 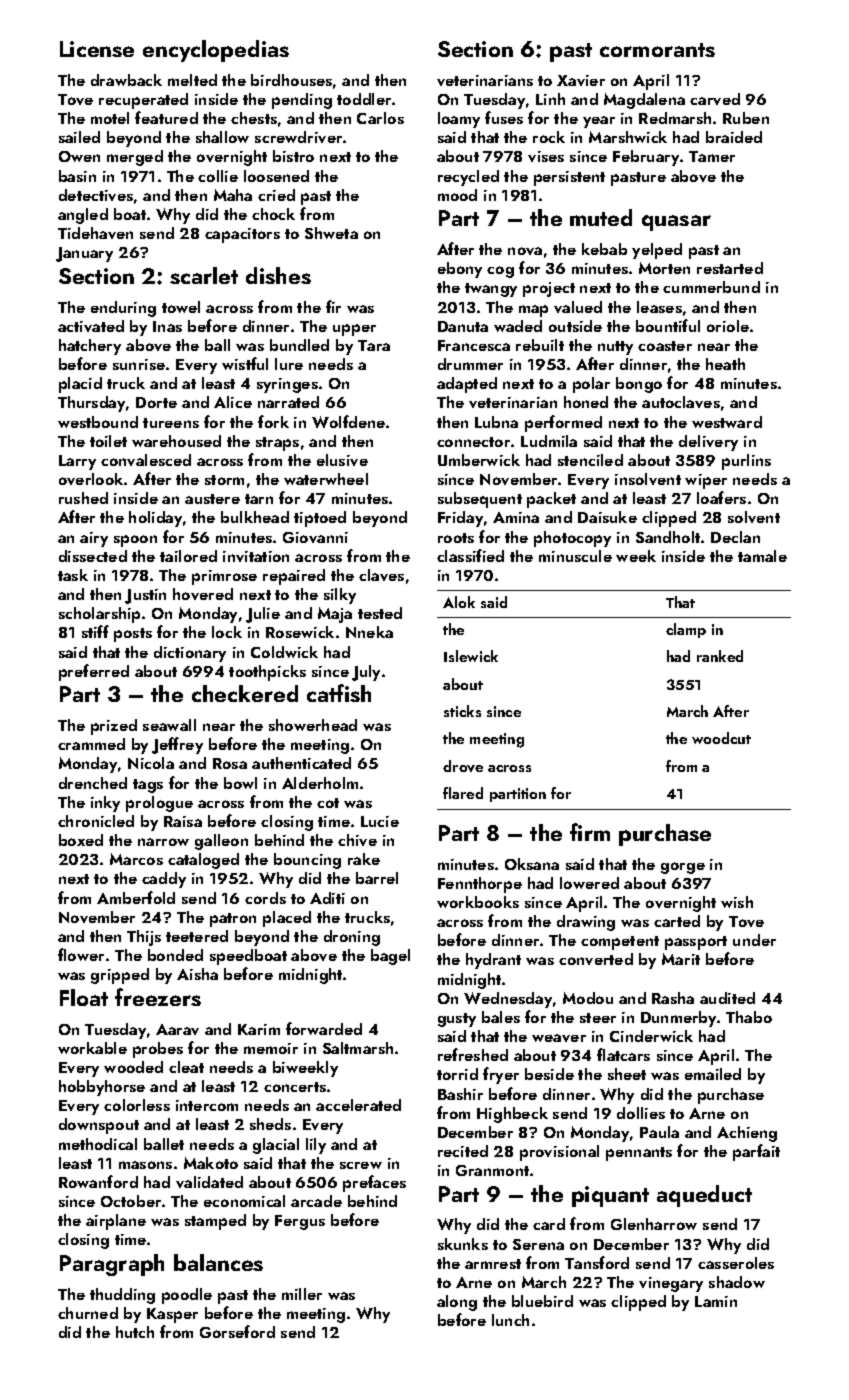 I want to click on cormorants, so click(x=657, y=50).
